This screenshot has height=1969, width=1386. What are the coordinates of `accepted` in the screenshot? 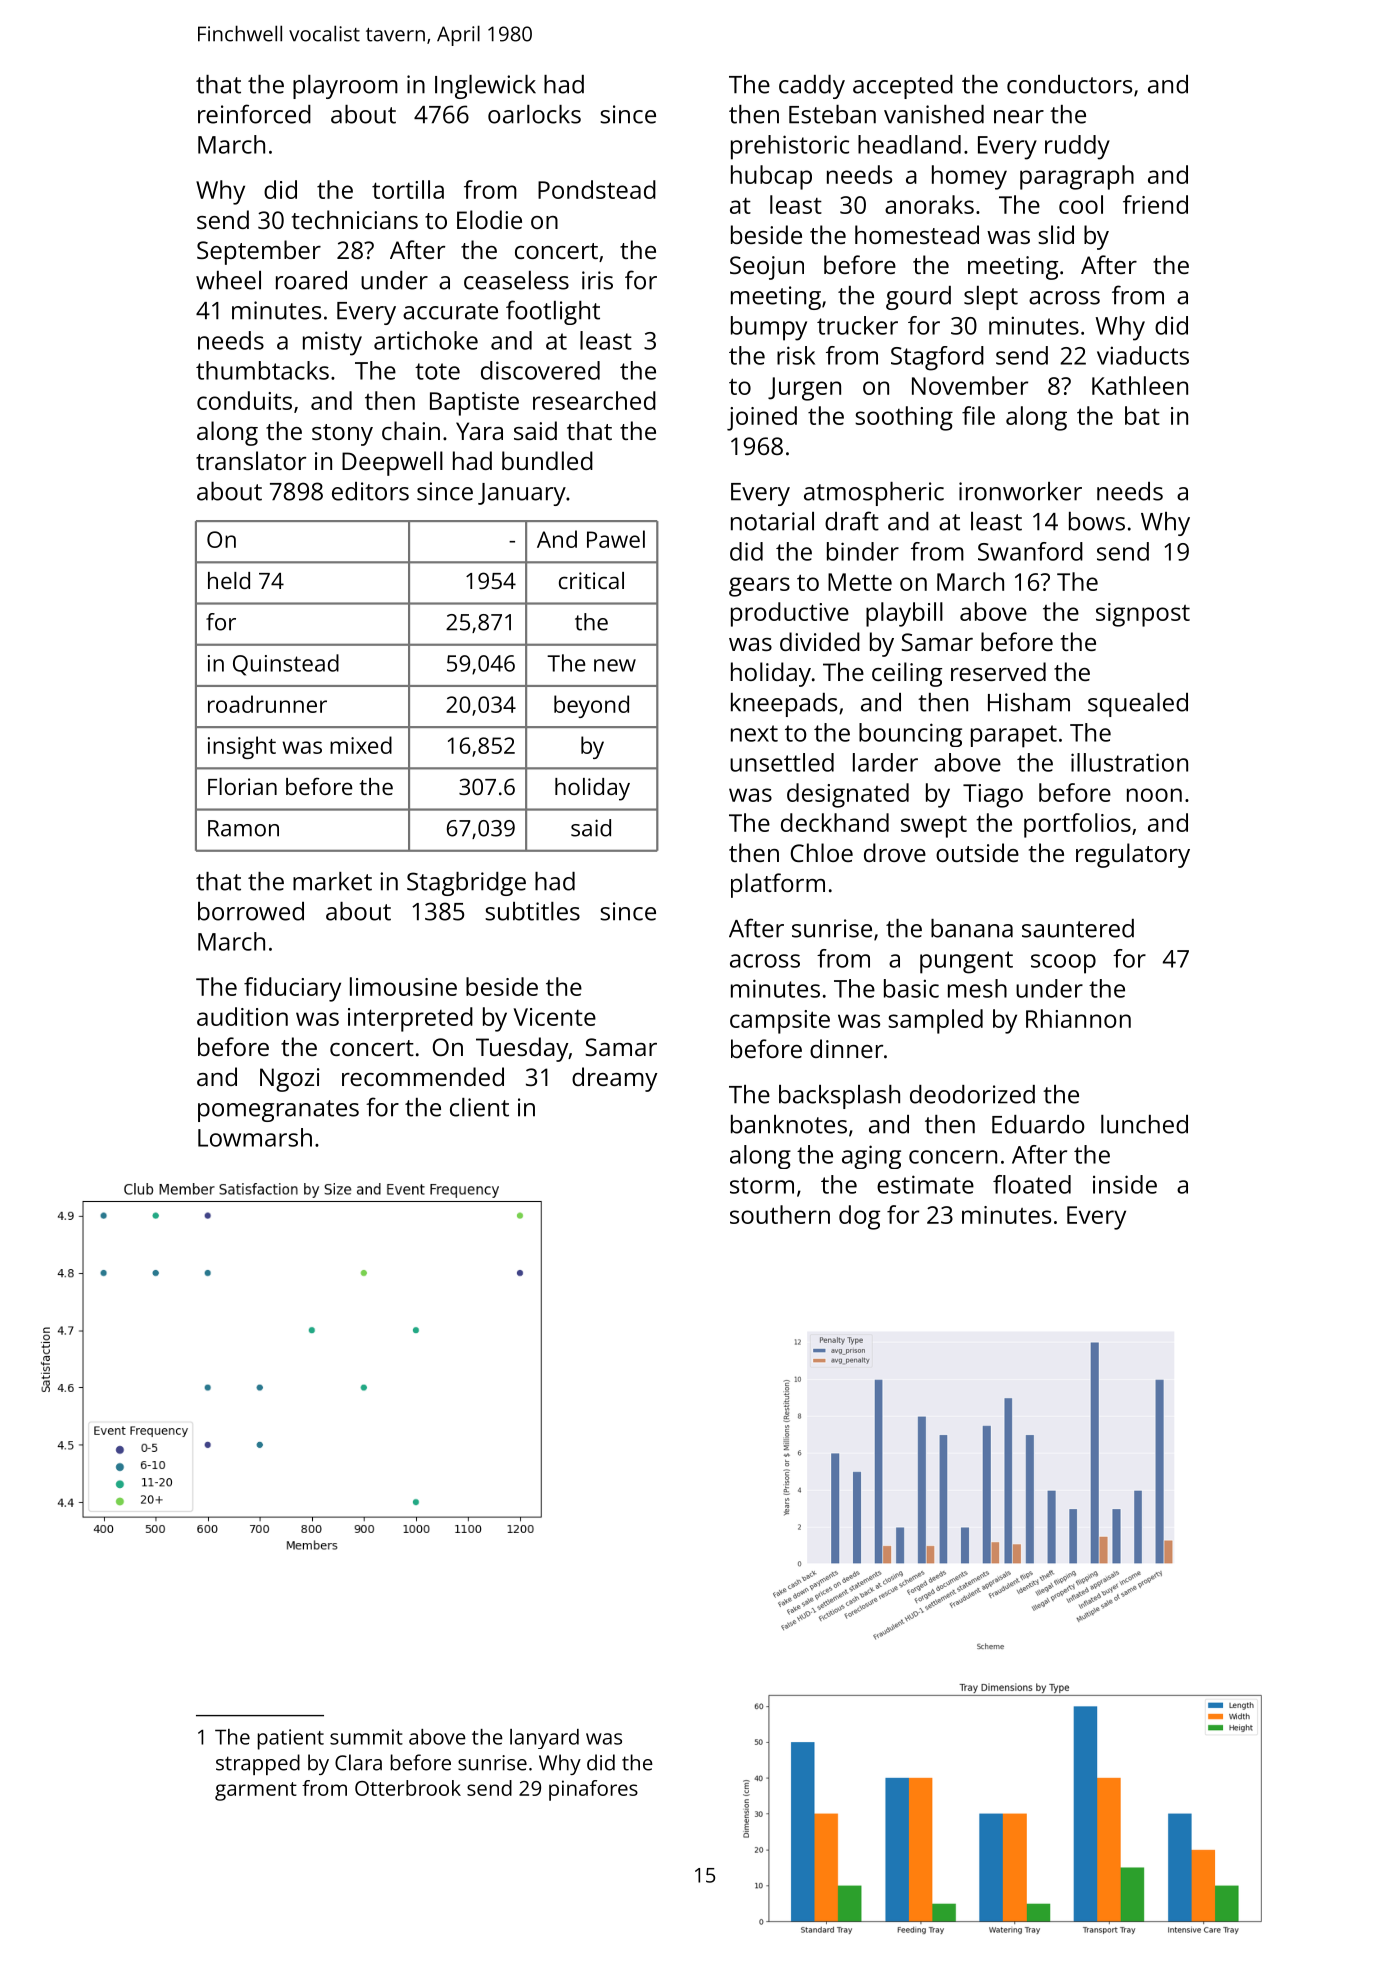 It's located at (903, 87).
